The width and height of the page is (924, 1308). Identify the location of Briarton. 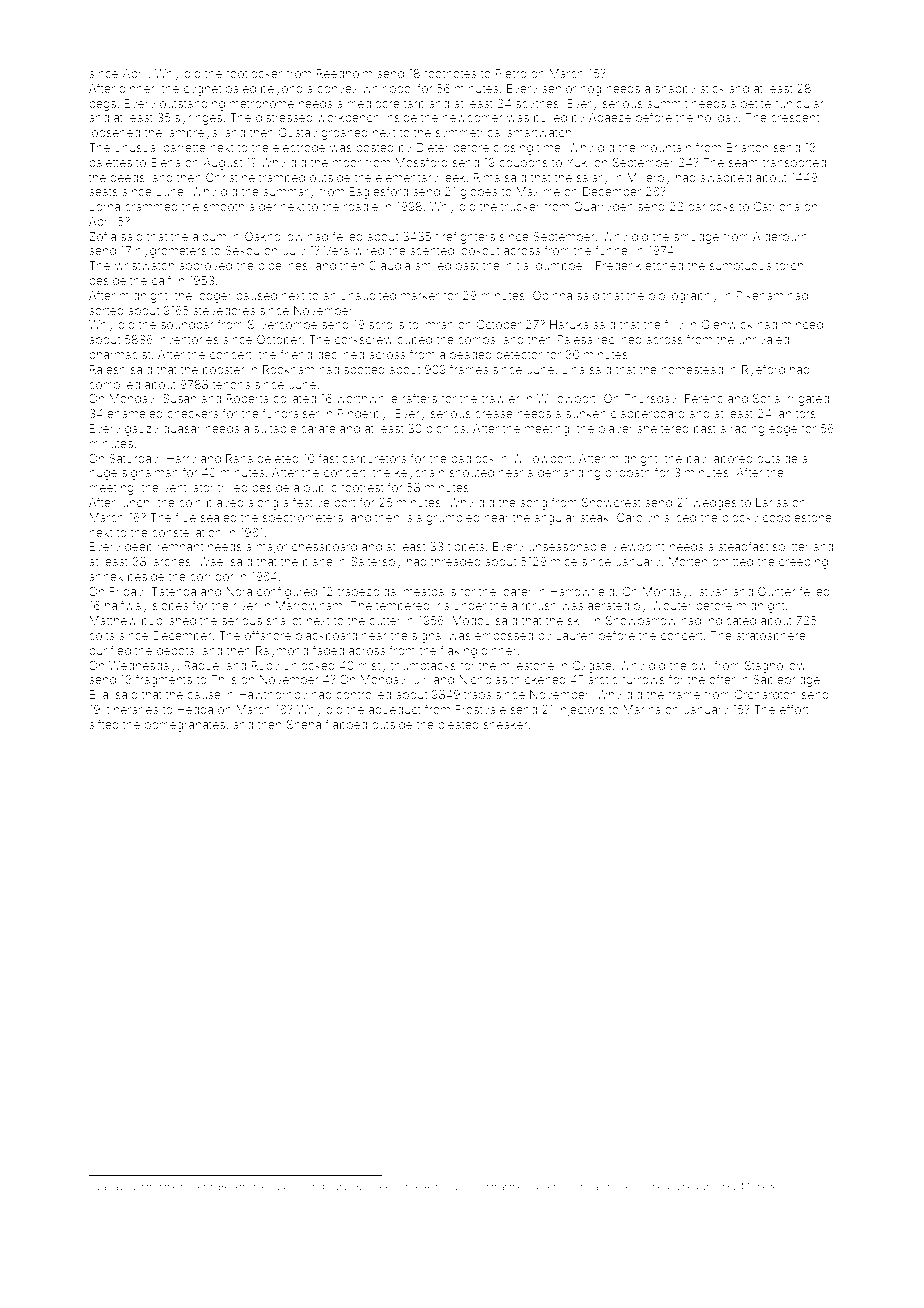
(747, 147).
